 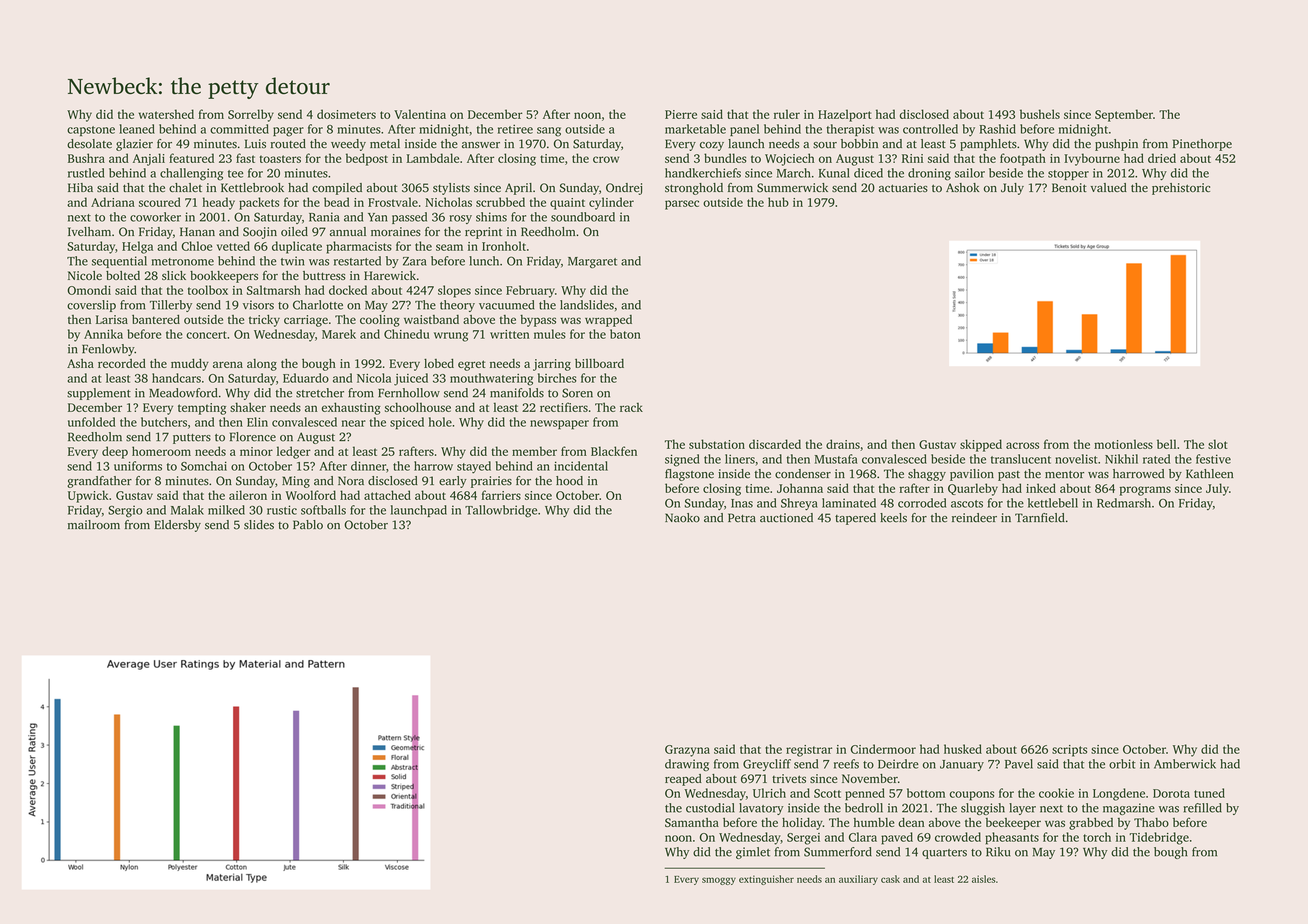 I want to click on mailroom, so click(x=94, y=525).
